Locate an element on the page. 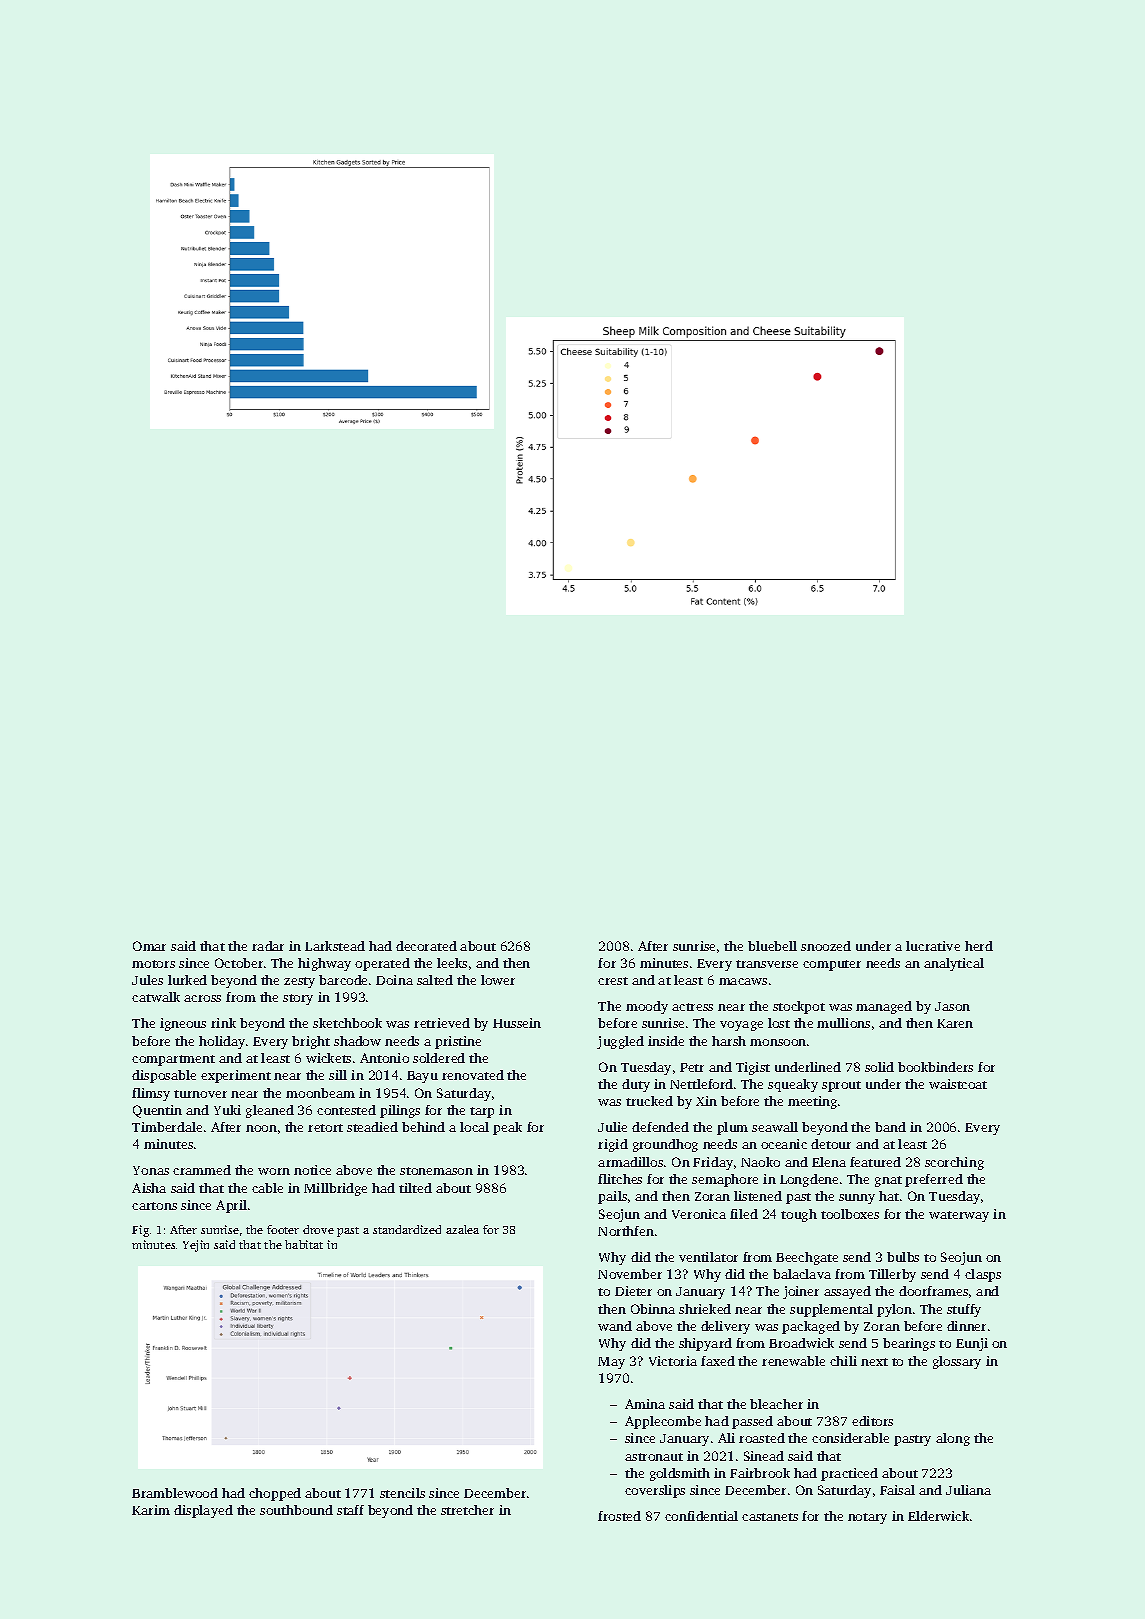  astronaut is located at coordinates (654, 1457).
